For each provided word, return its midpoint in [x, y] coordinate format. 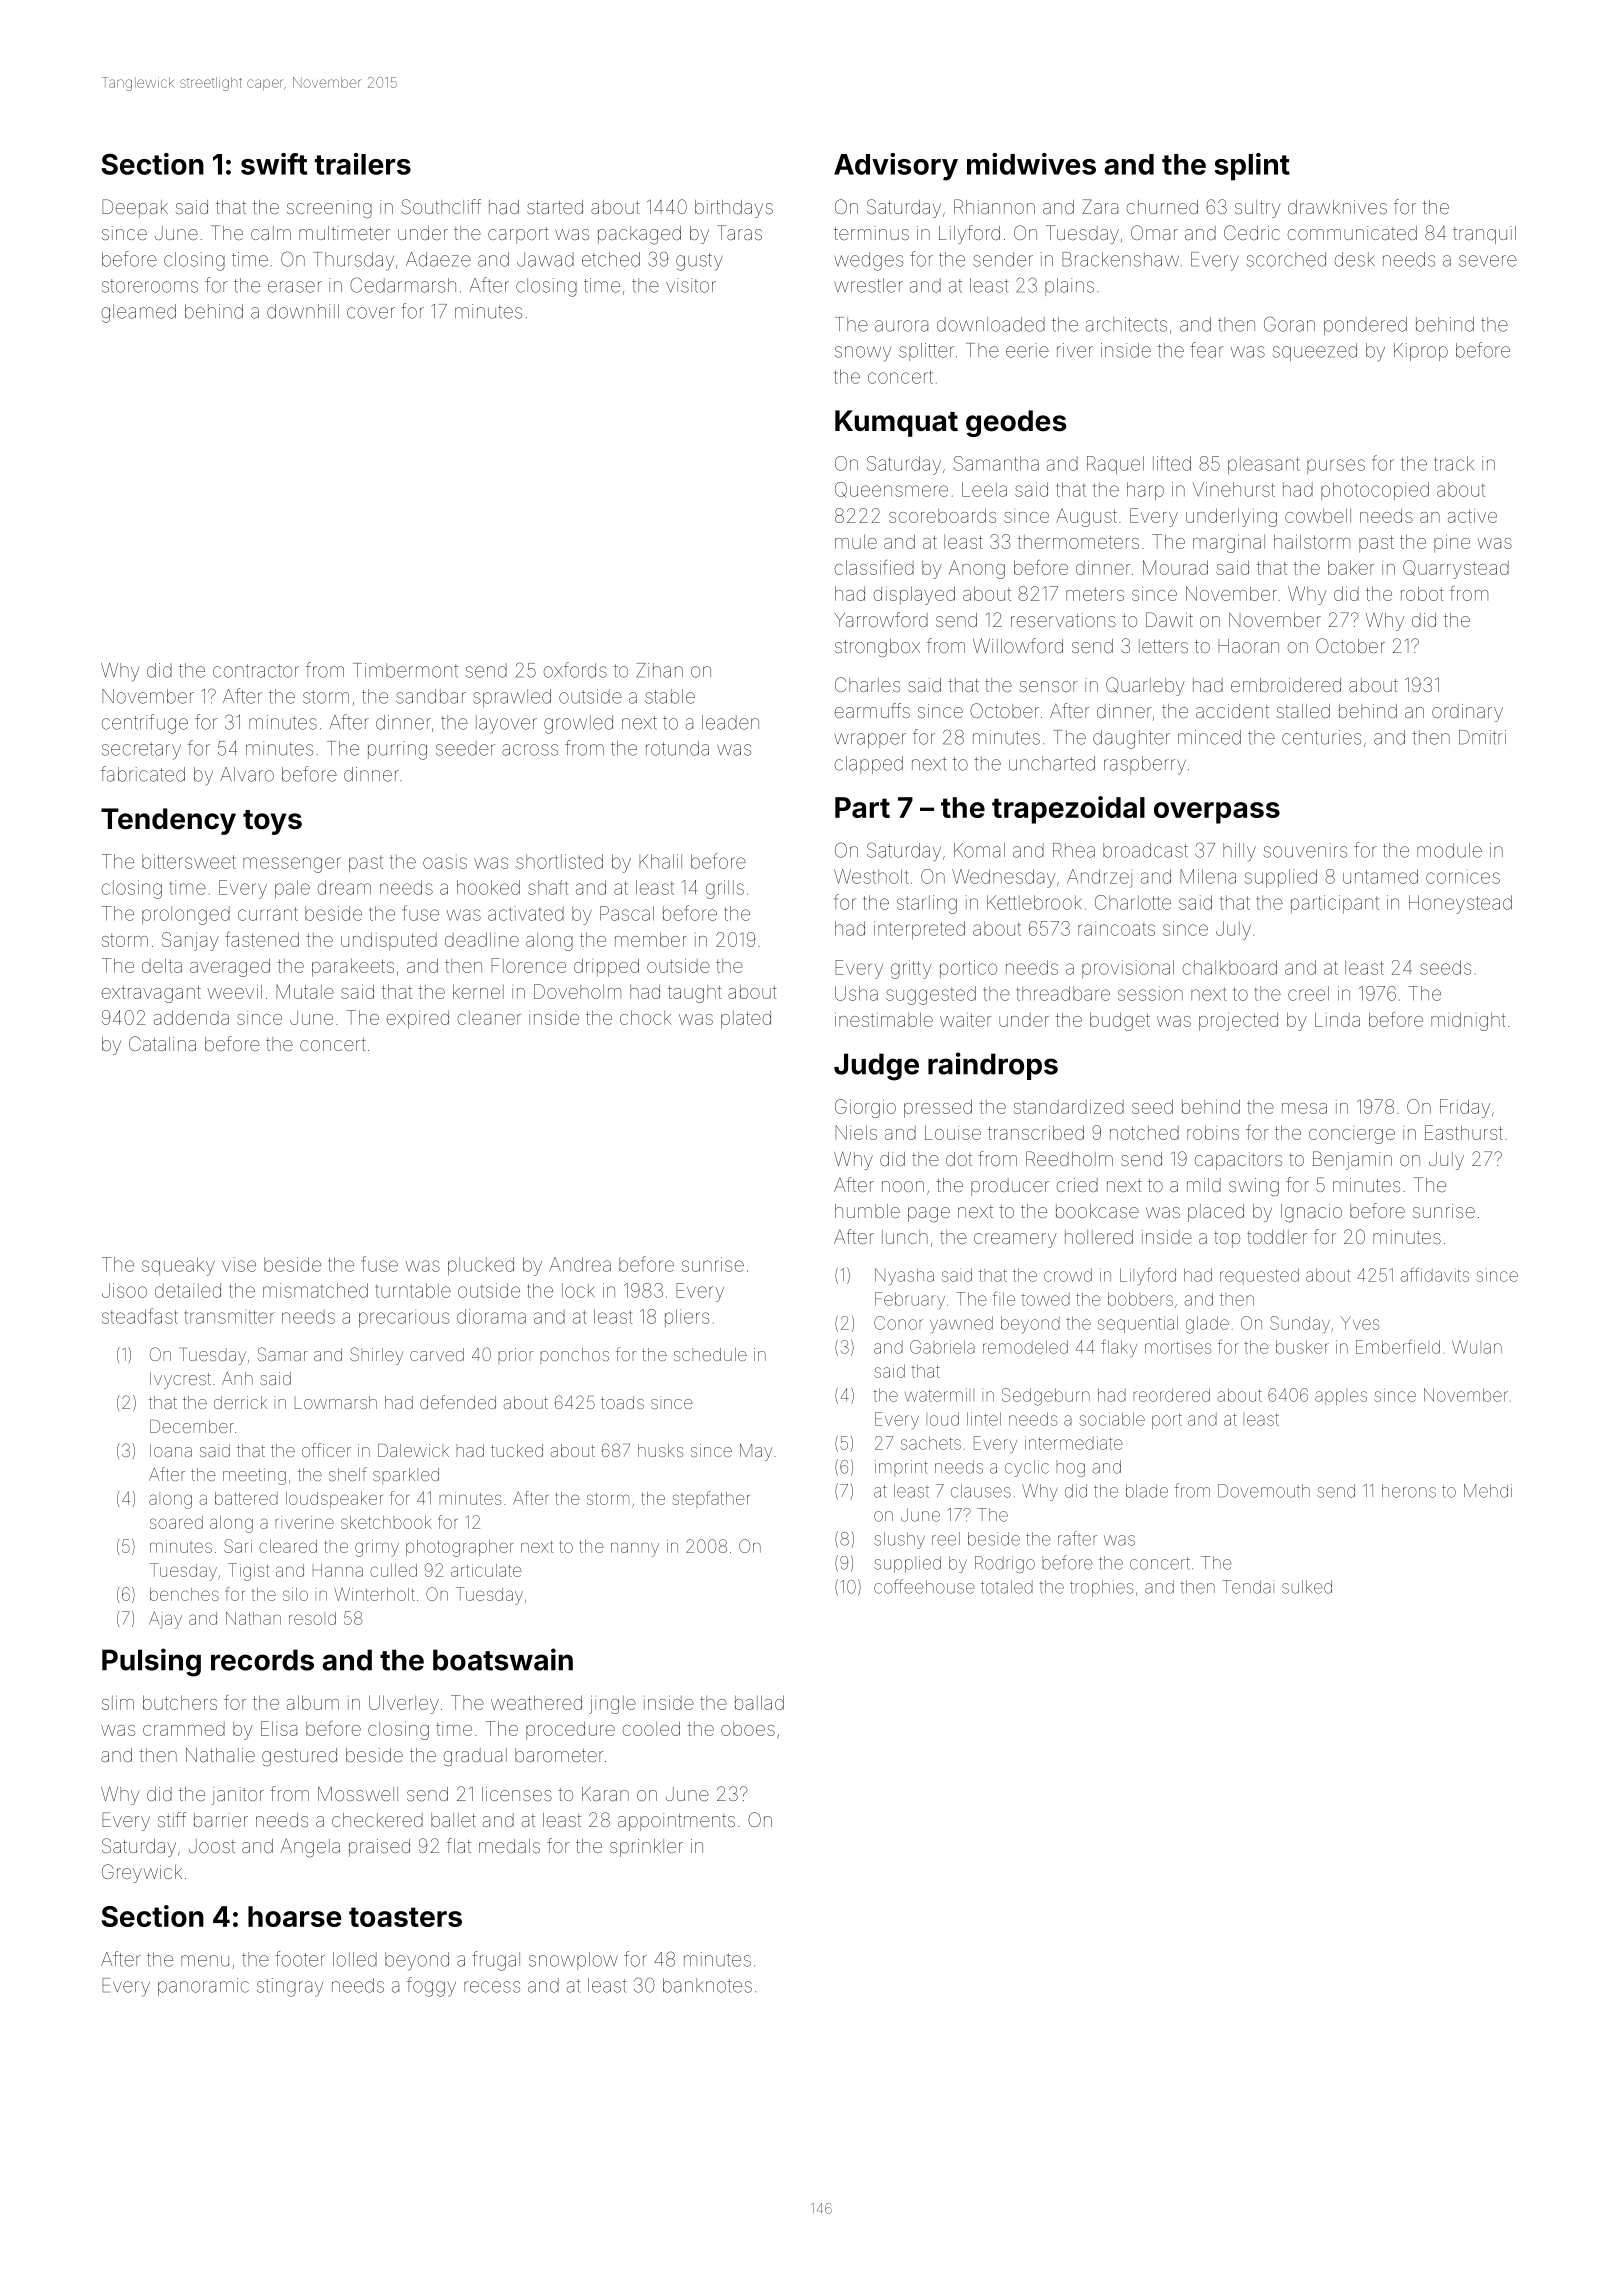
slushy [899, 1540]
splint [1252, 167]
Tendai [1248, 1587]
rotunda [677, 748]
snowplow [573, 1961]
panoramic [203, 1987]
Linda [1337, 1019]
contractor [256, 671]
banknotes [707, 1985]
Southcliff [441, 206]
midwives [1031, 164]
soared [176, 1522]
